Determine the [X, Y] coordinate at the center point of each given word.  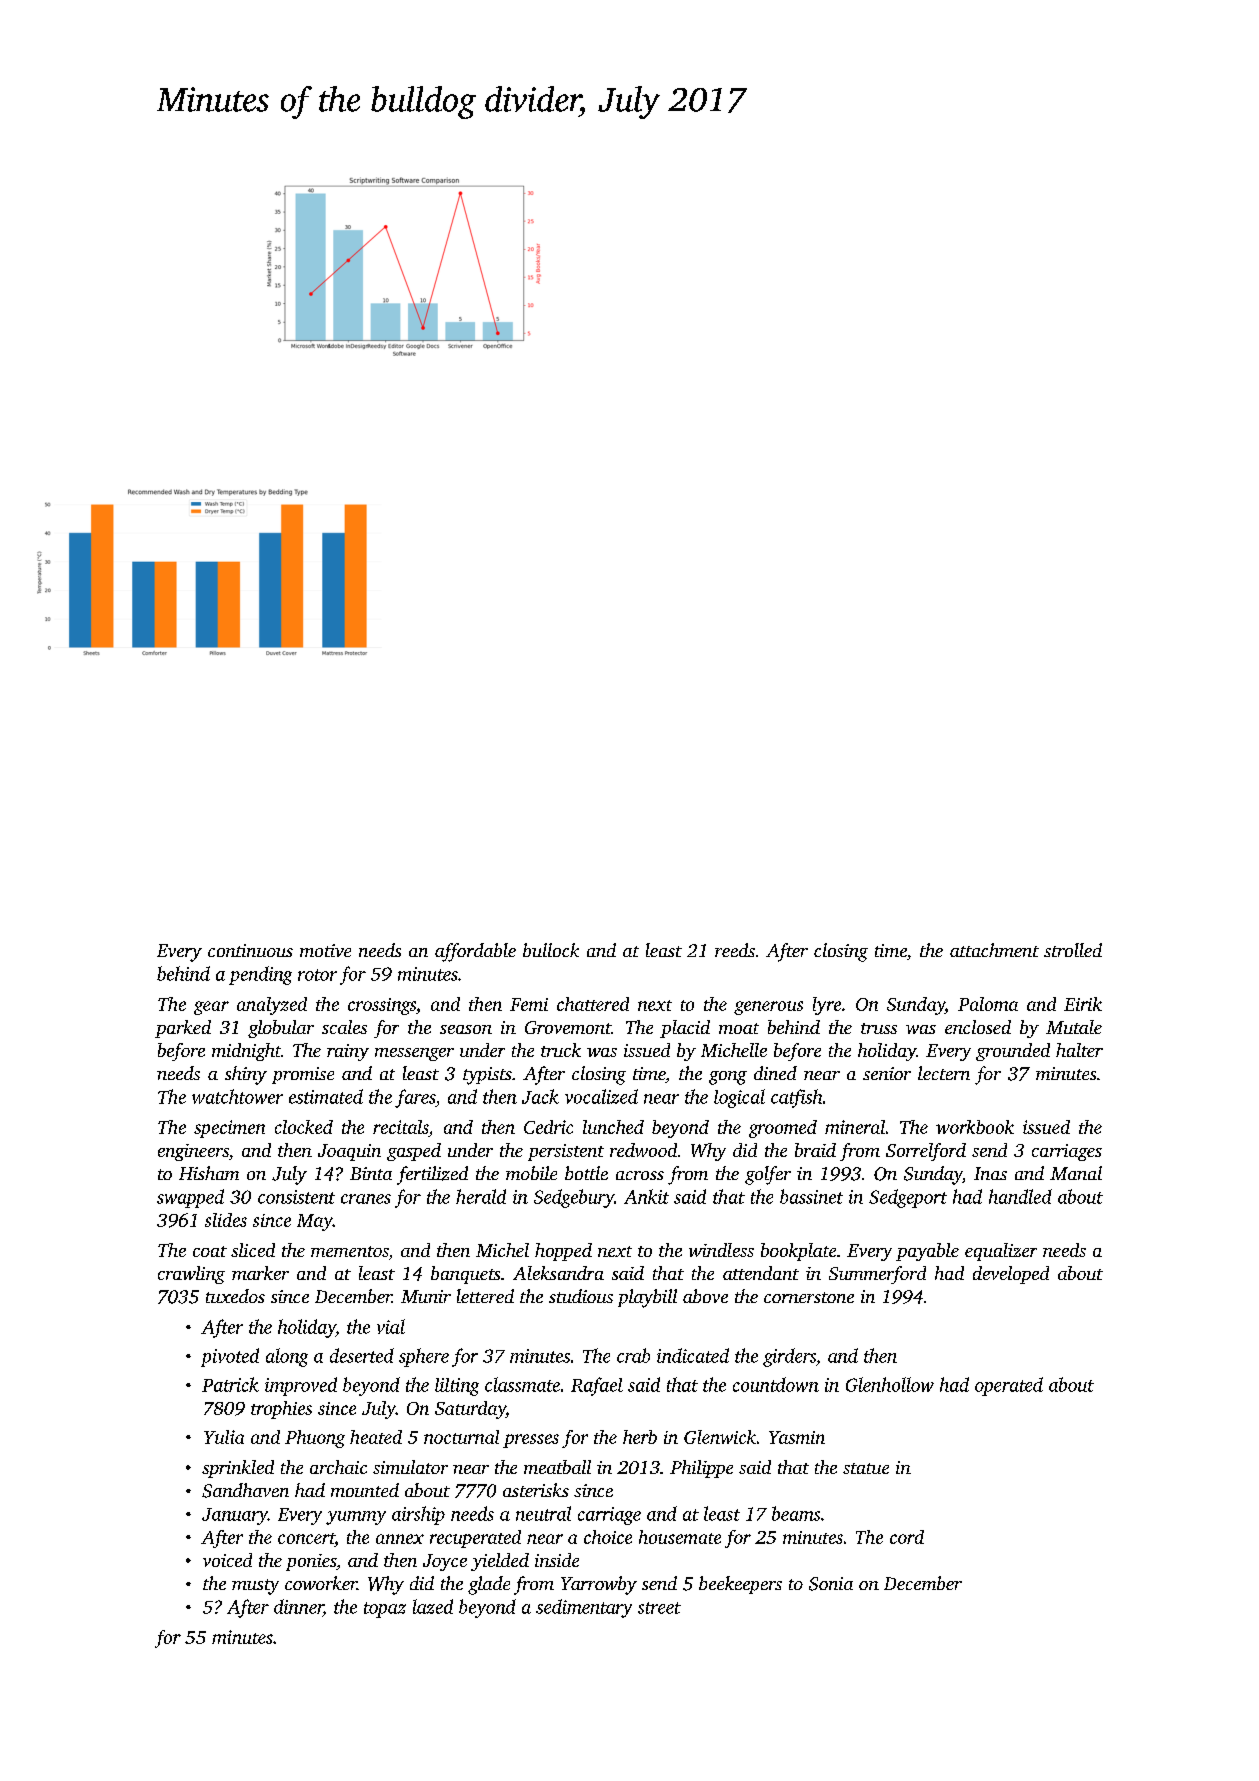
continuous [250, 950]
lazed [433, 1606]
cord [907, 1537]
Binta [371, 1173]
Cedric [548, 1127]
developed [1011, 1275]
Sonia [831, 1584]
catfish [796, 1098]
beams [796, 1513]
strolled [1073, 950]
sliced [253, 1250]
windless [721, 1250]
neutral [543, 1513]
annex [400, 1539]
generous [768, 1008]
